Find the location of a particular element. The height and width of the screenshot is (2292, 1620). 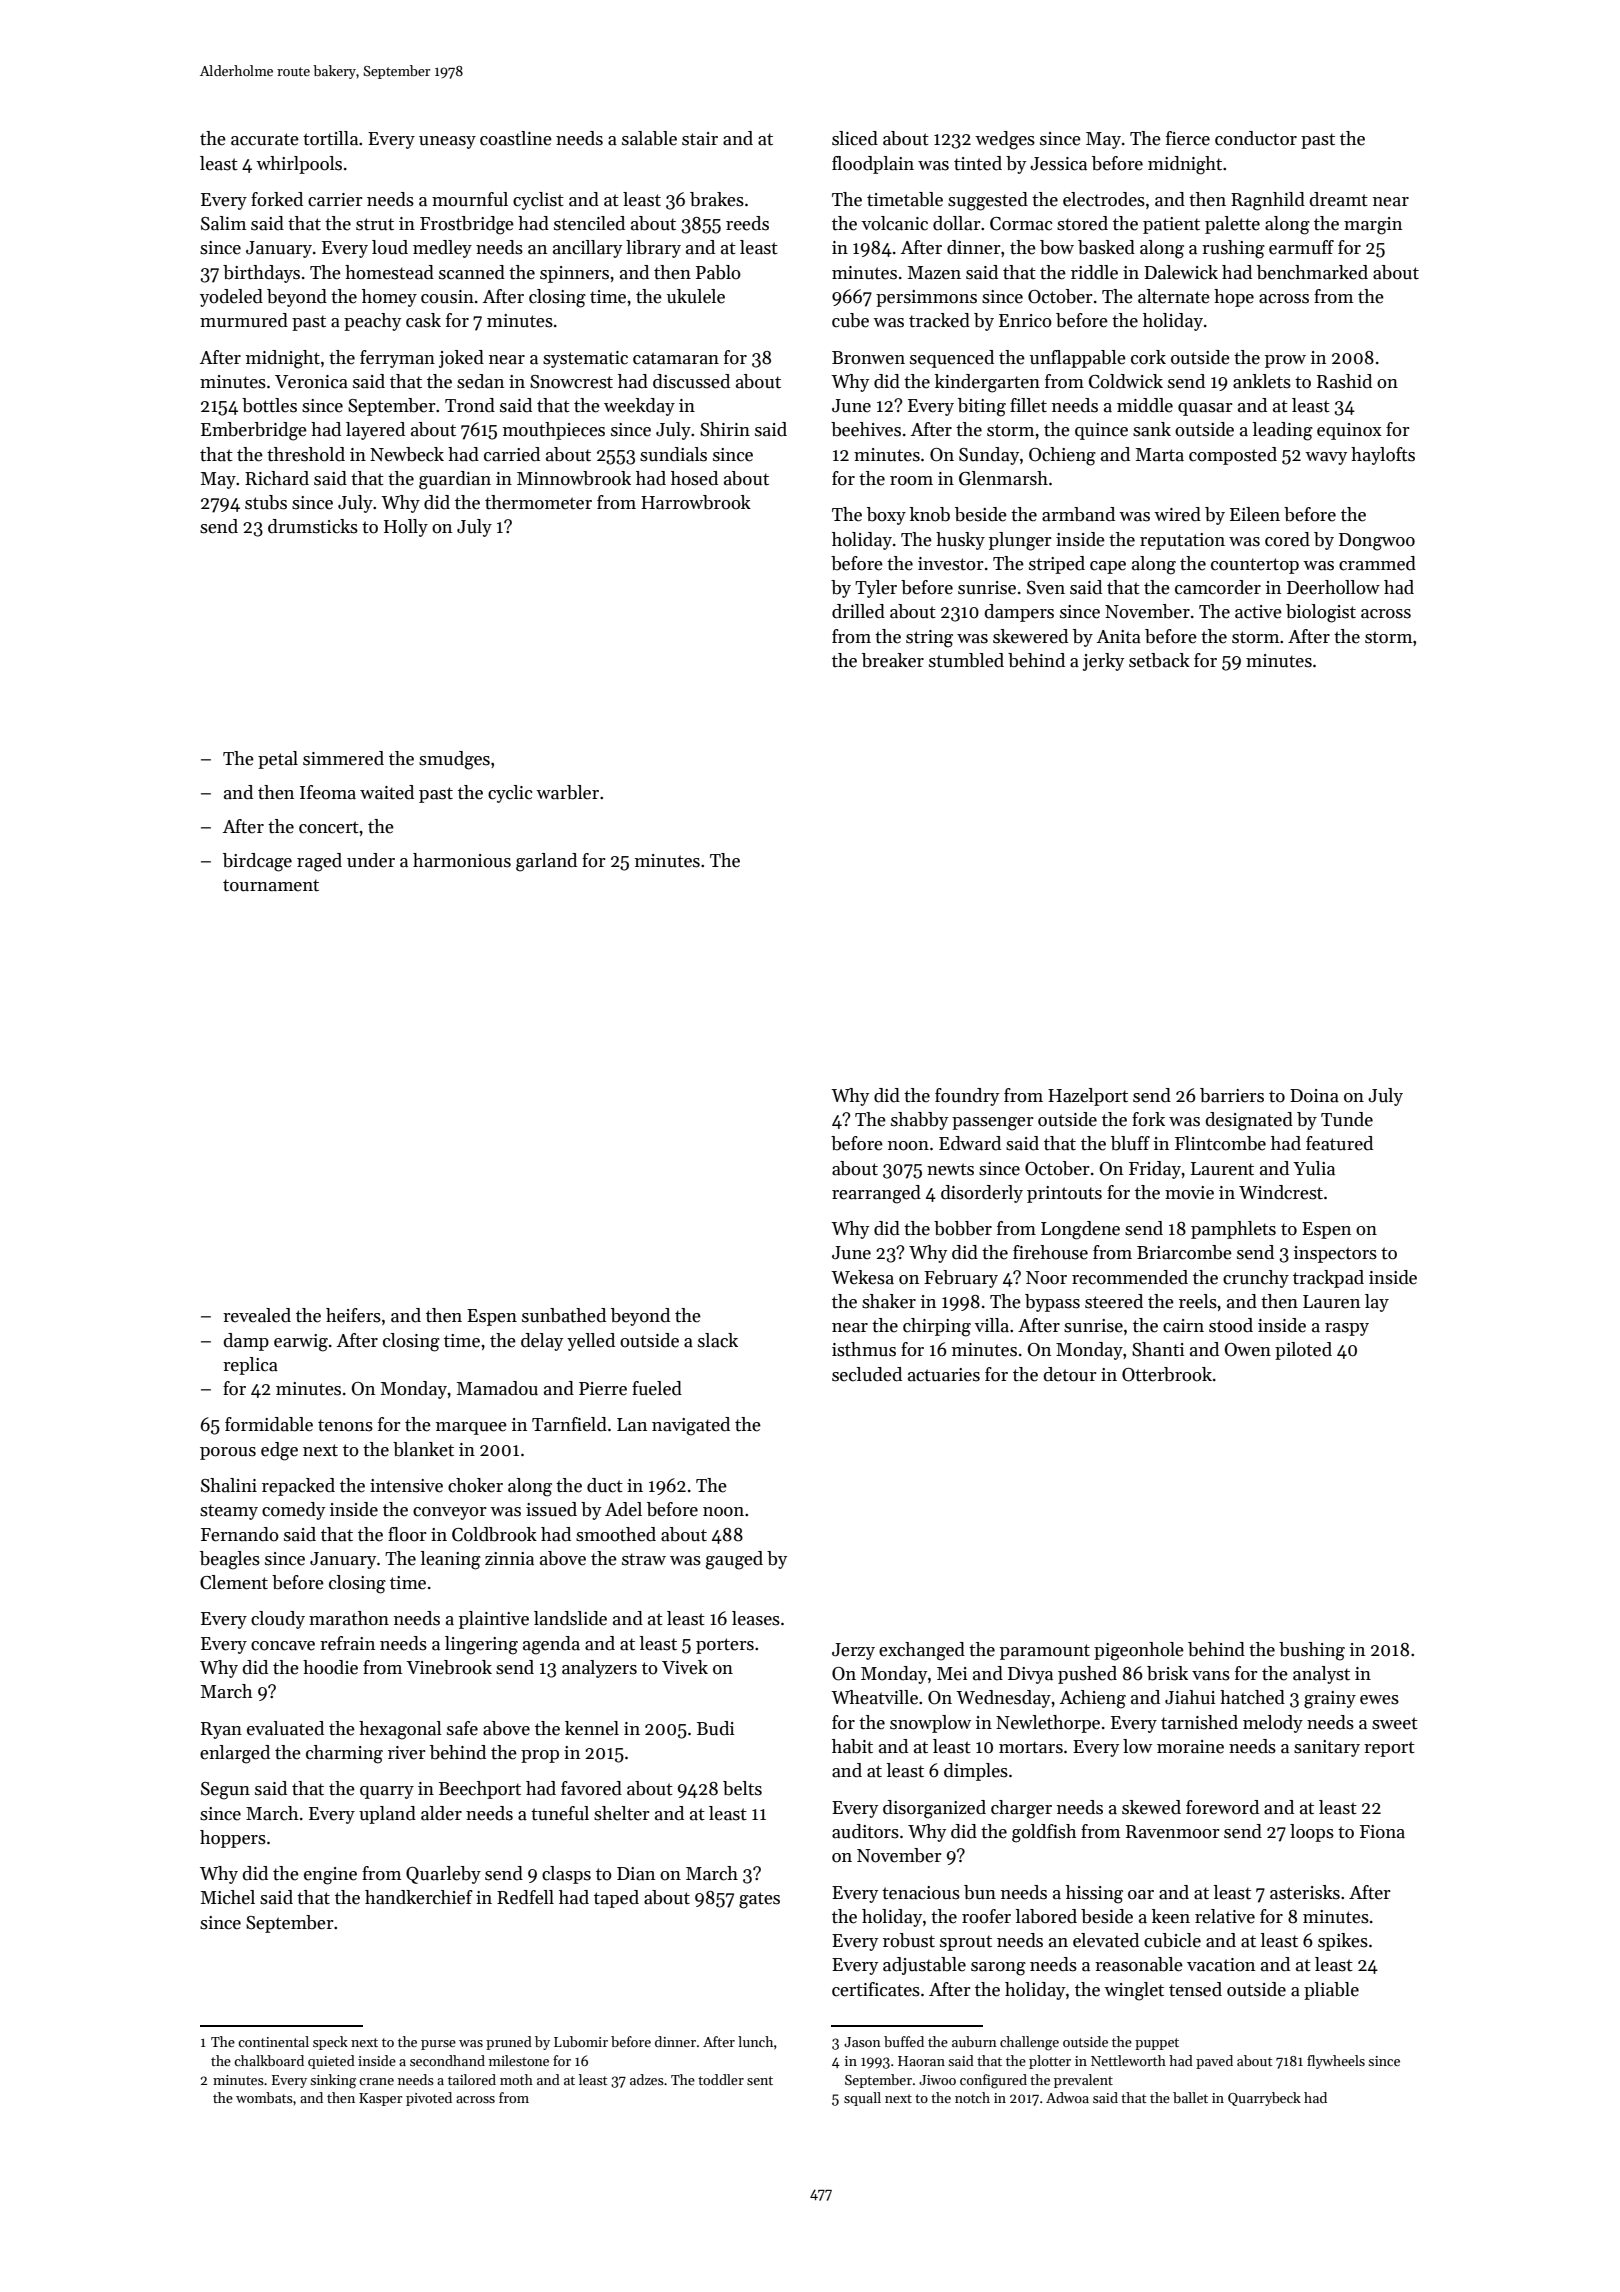

coastline is located at coordinates (516, 138).
